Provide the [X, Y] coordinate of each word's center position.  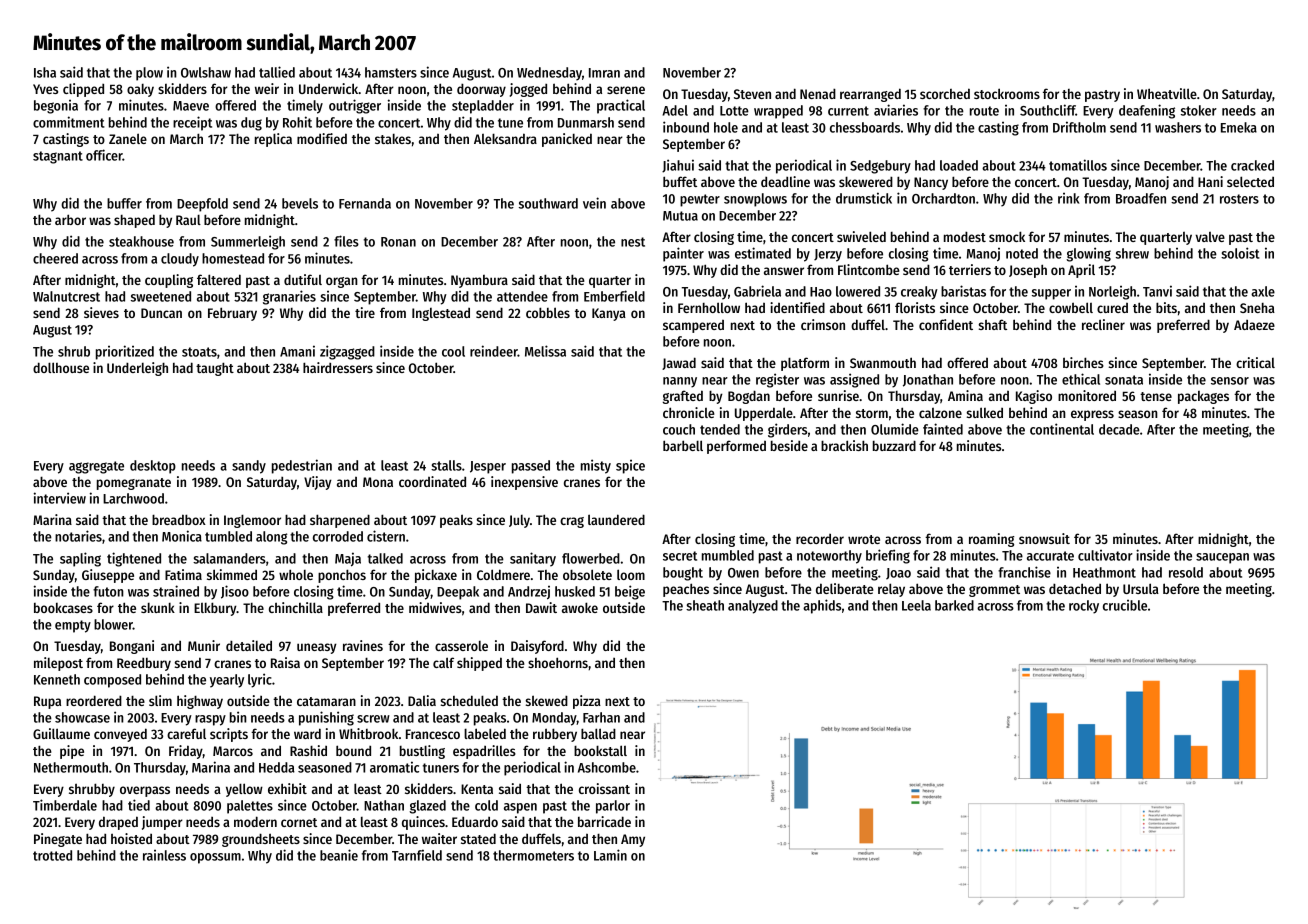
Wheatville [1167, 93]
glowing [1088, 254]
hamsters [391, 72]
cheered [55, 258]
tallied [277, 72]
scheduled [469, 700]
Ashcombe [607, 767]
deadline [785, 181]
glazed [427, 807]
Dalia [422, 700]
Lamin [610, 855]
